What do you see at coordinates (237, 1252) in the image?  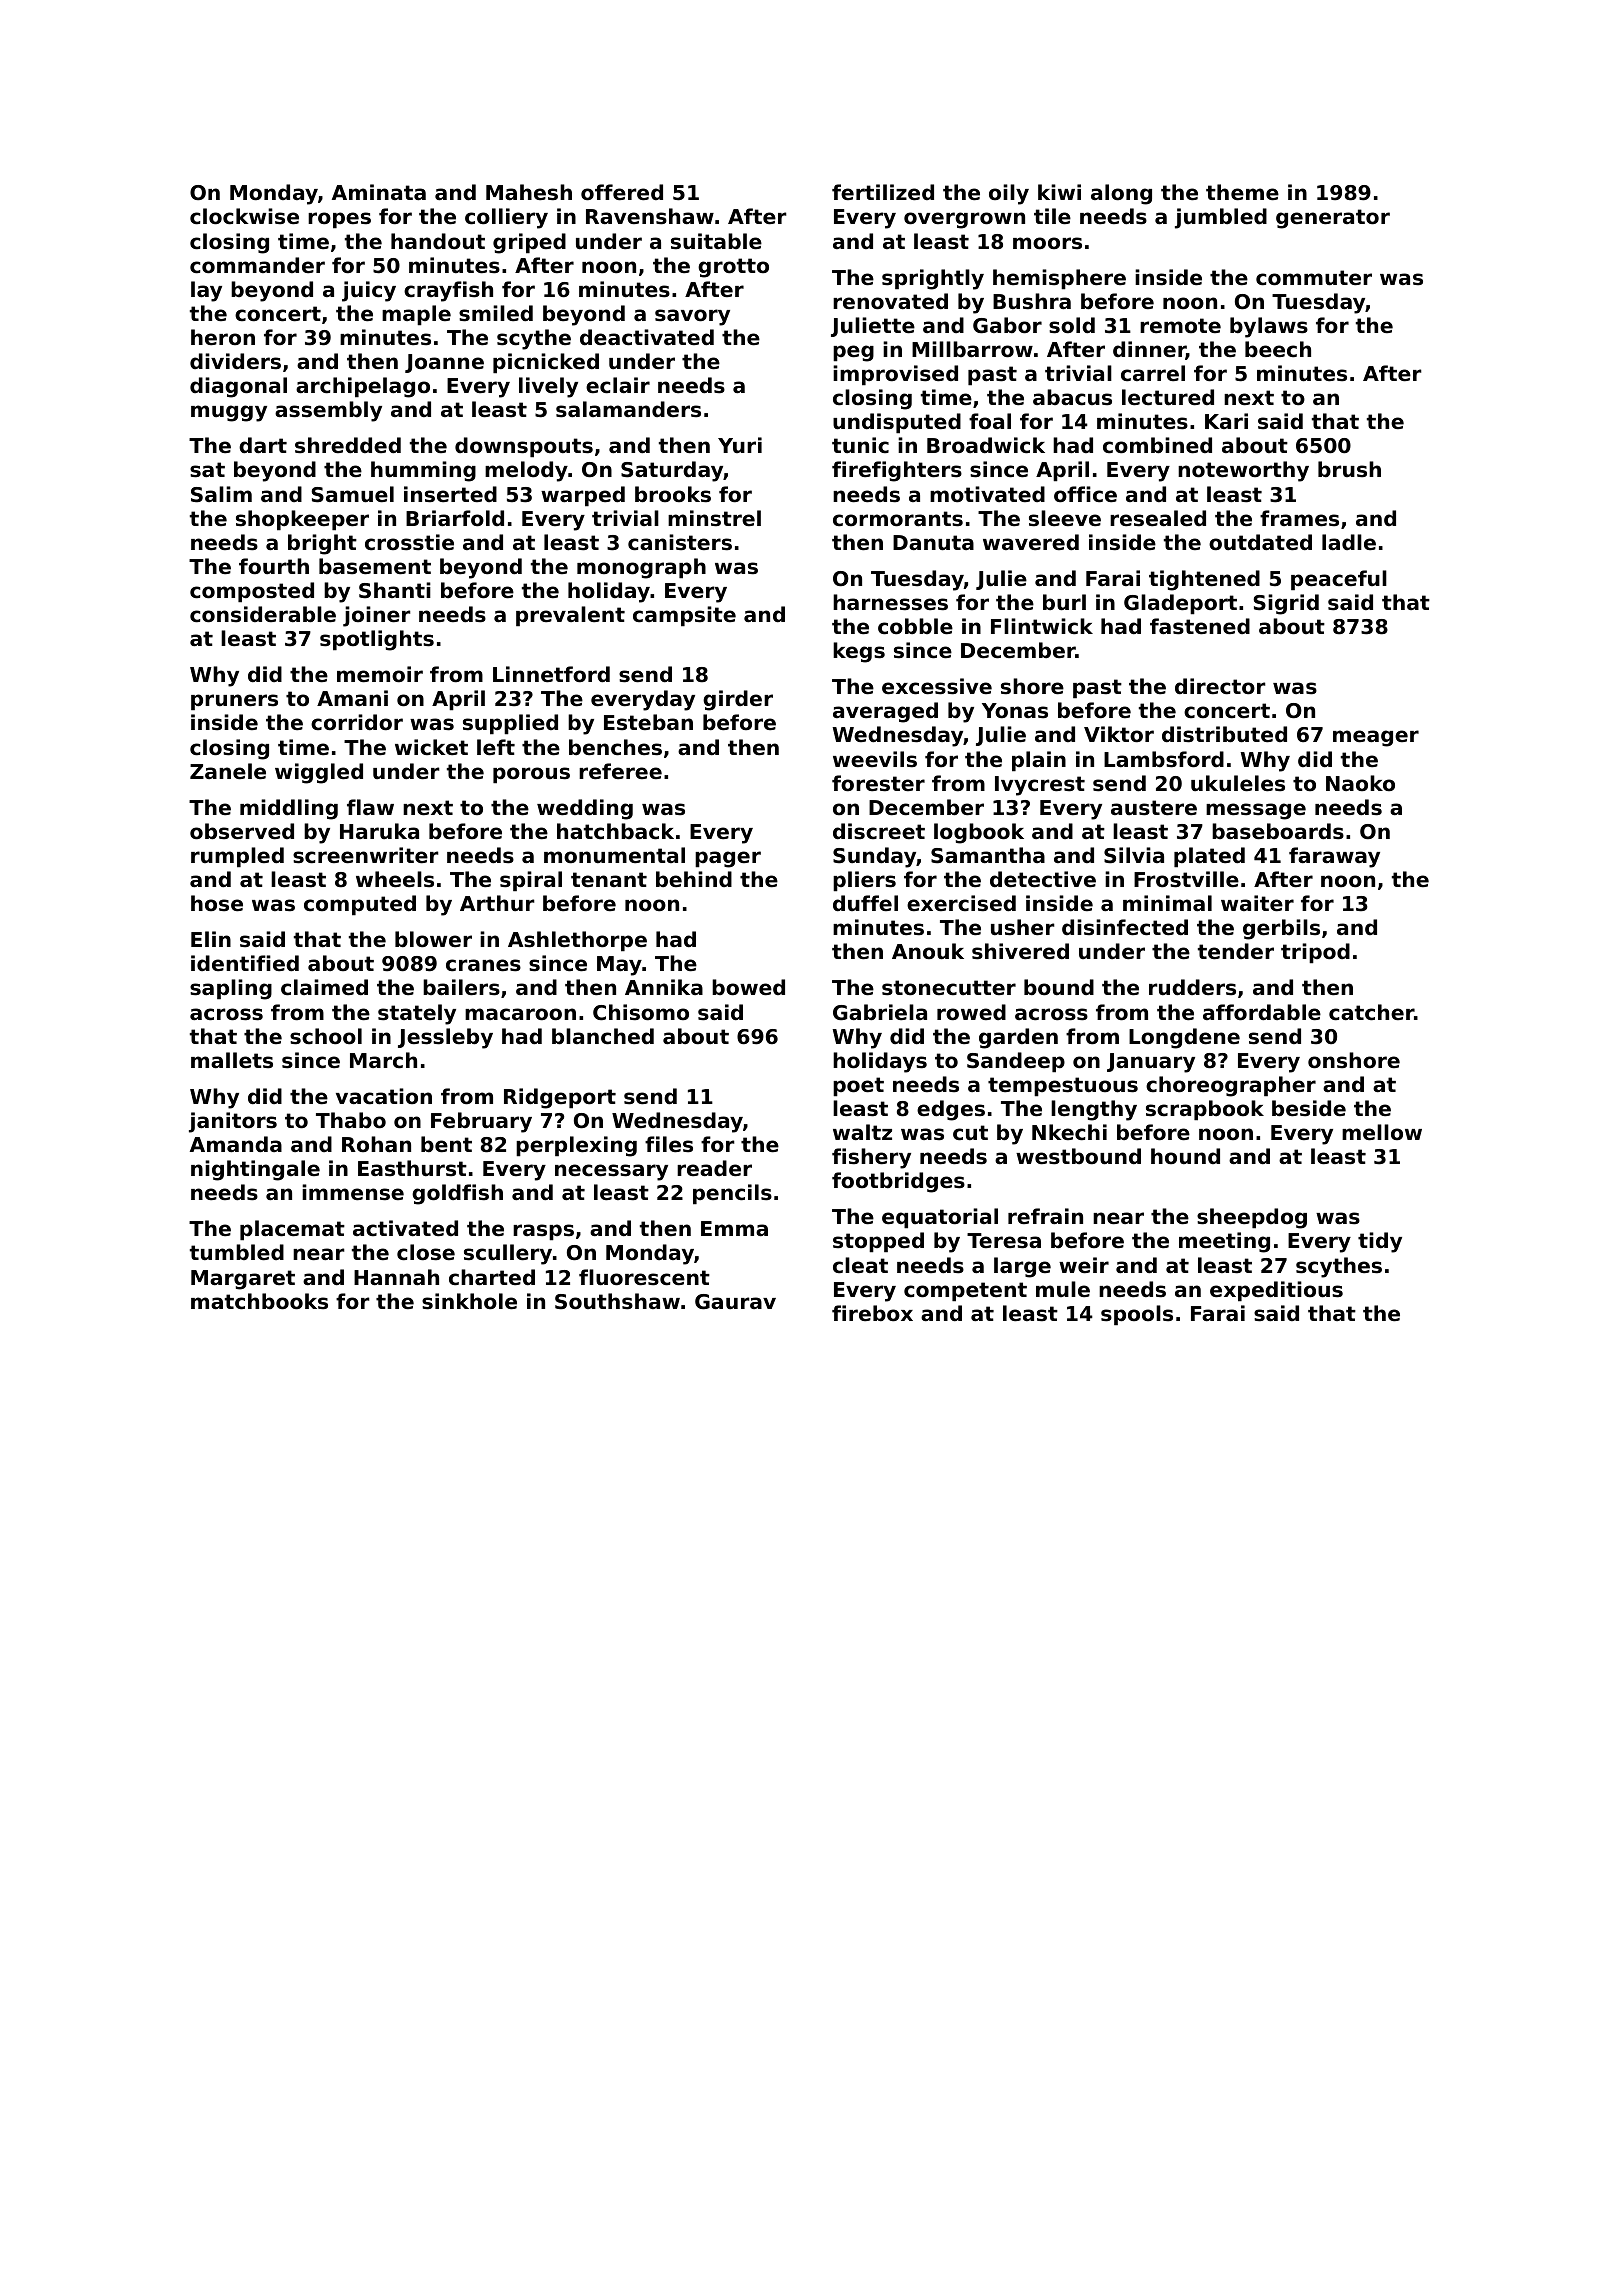 I see `tumbled` at bounding box center [237, 1252].
